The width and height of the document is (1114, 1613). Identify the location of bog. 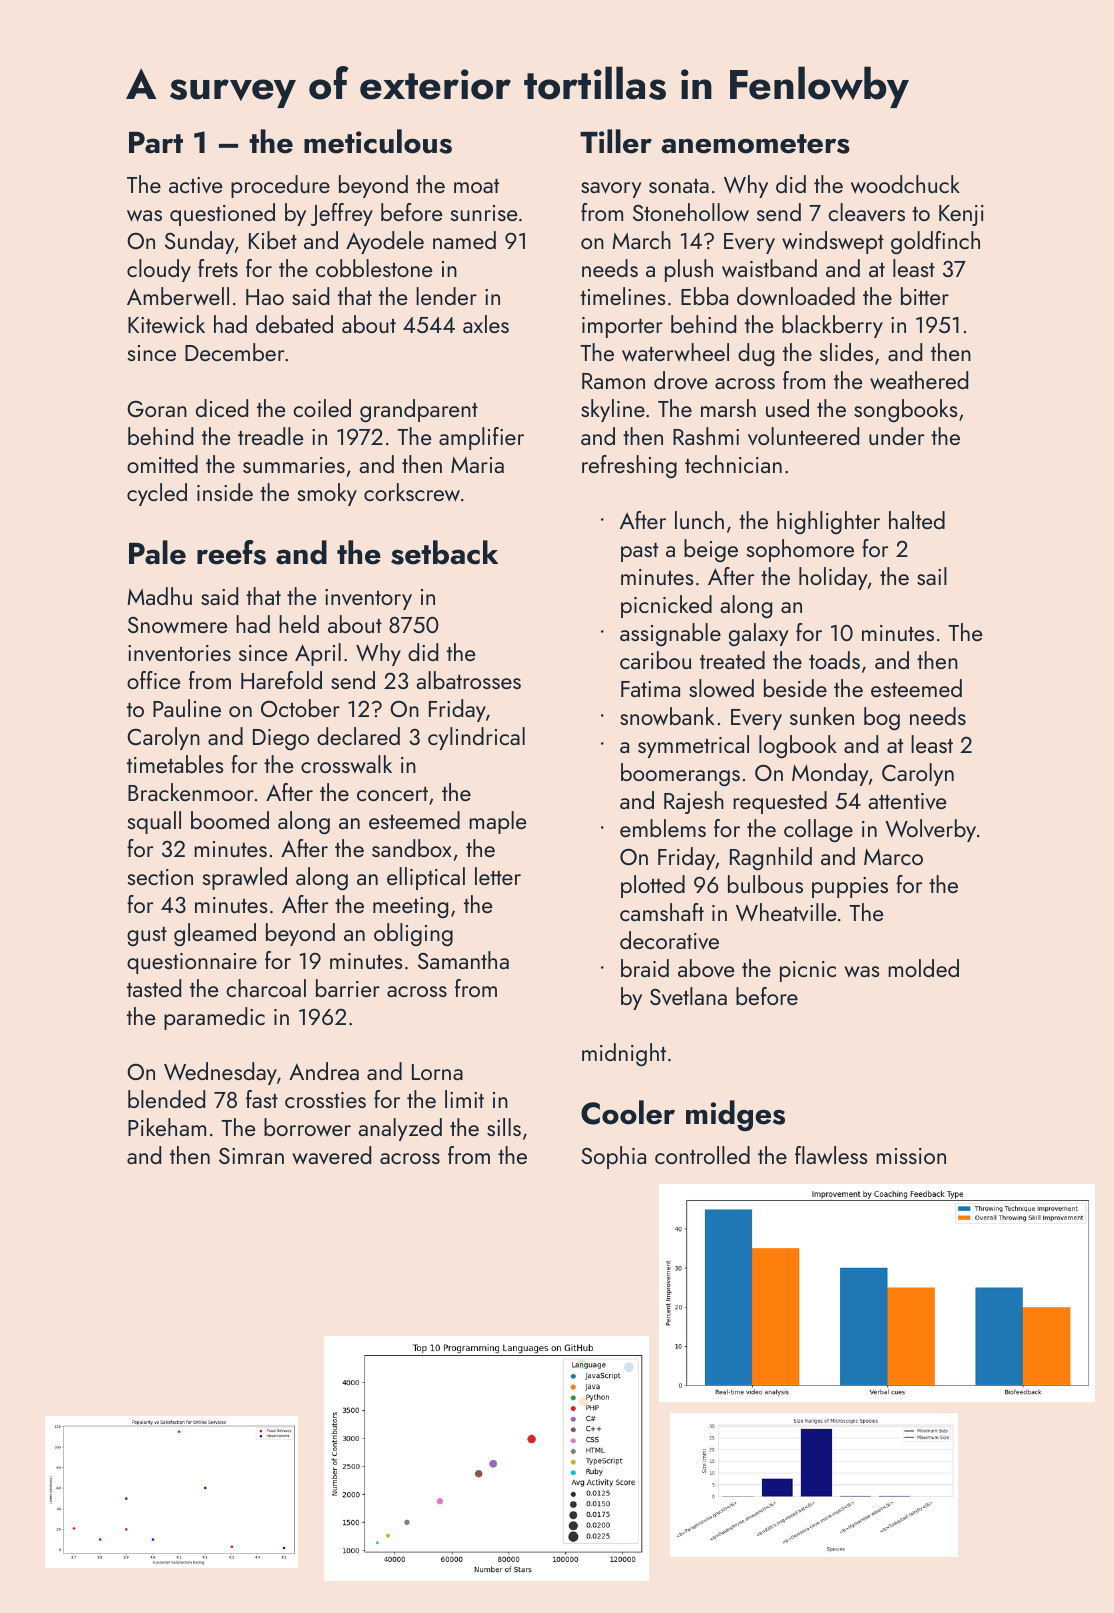
(882, 719).
